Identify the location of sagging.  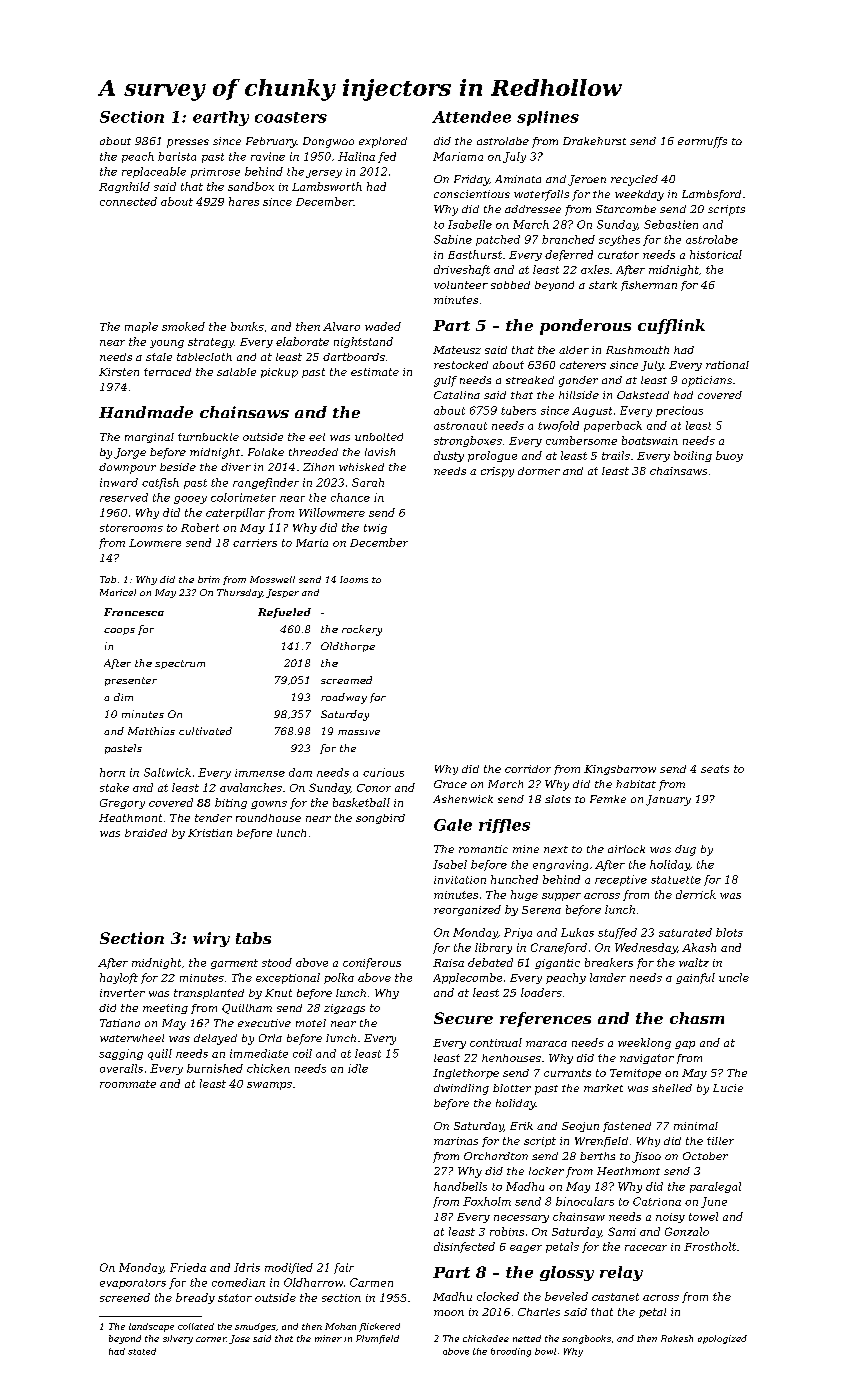
(121, 1054).
